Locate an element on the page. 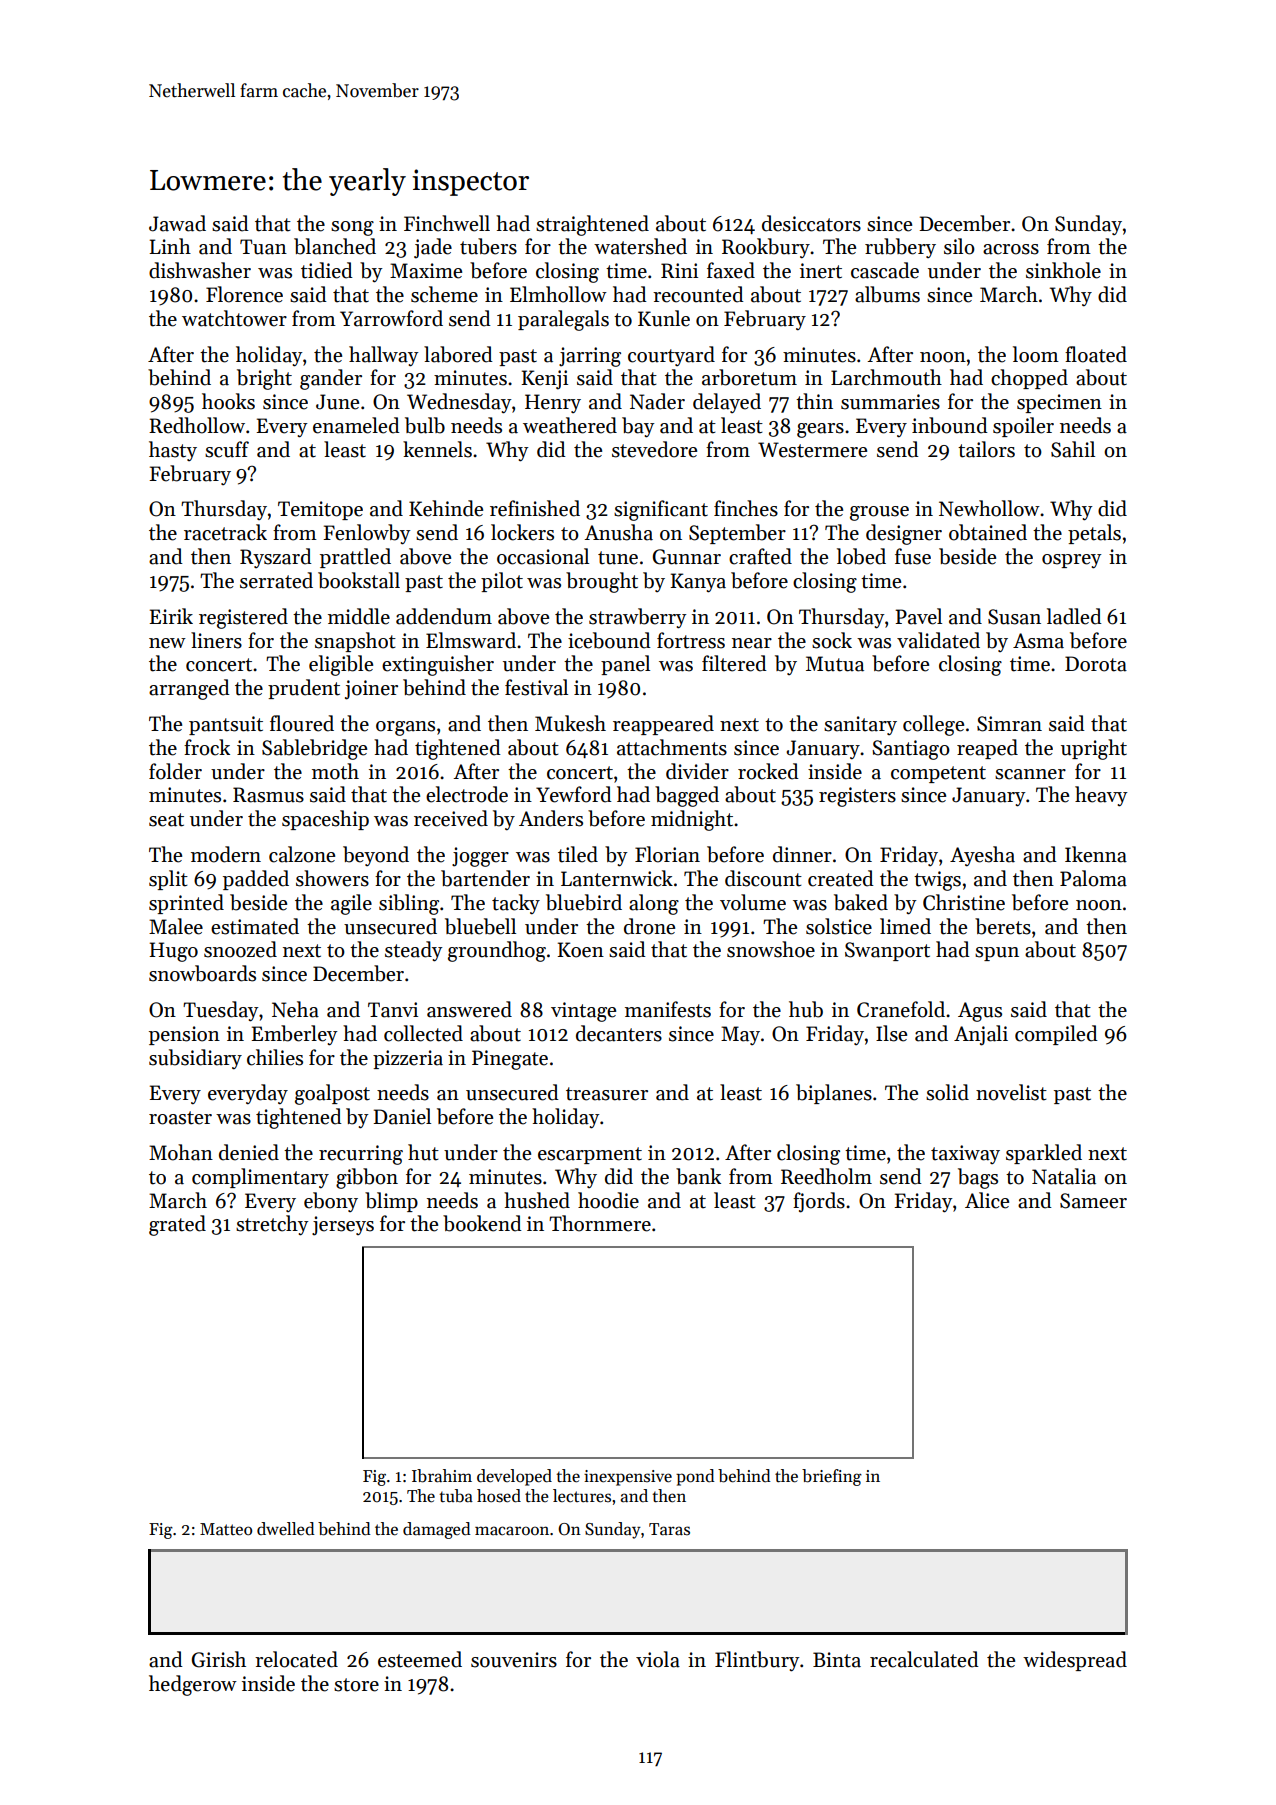  Sameer is located at coordinates (1093, 1201).
